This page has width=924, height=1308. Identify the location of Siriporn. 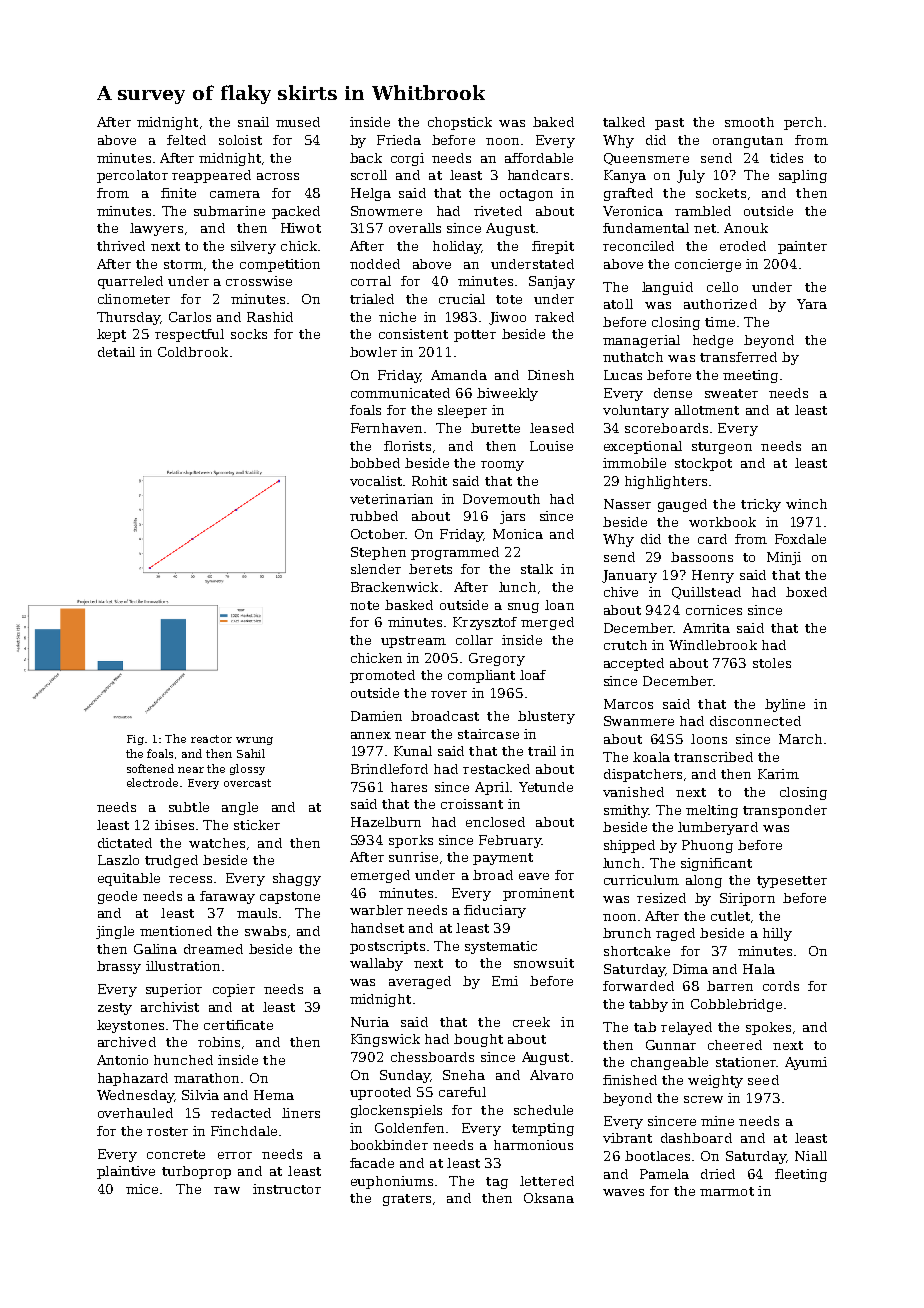
(747, 899).
